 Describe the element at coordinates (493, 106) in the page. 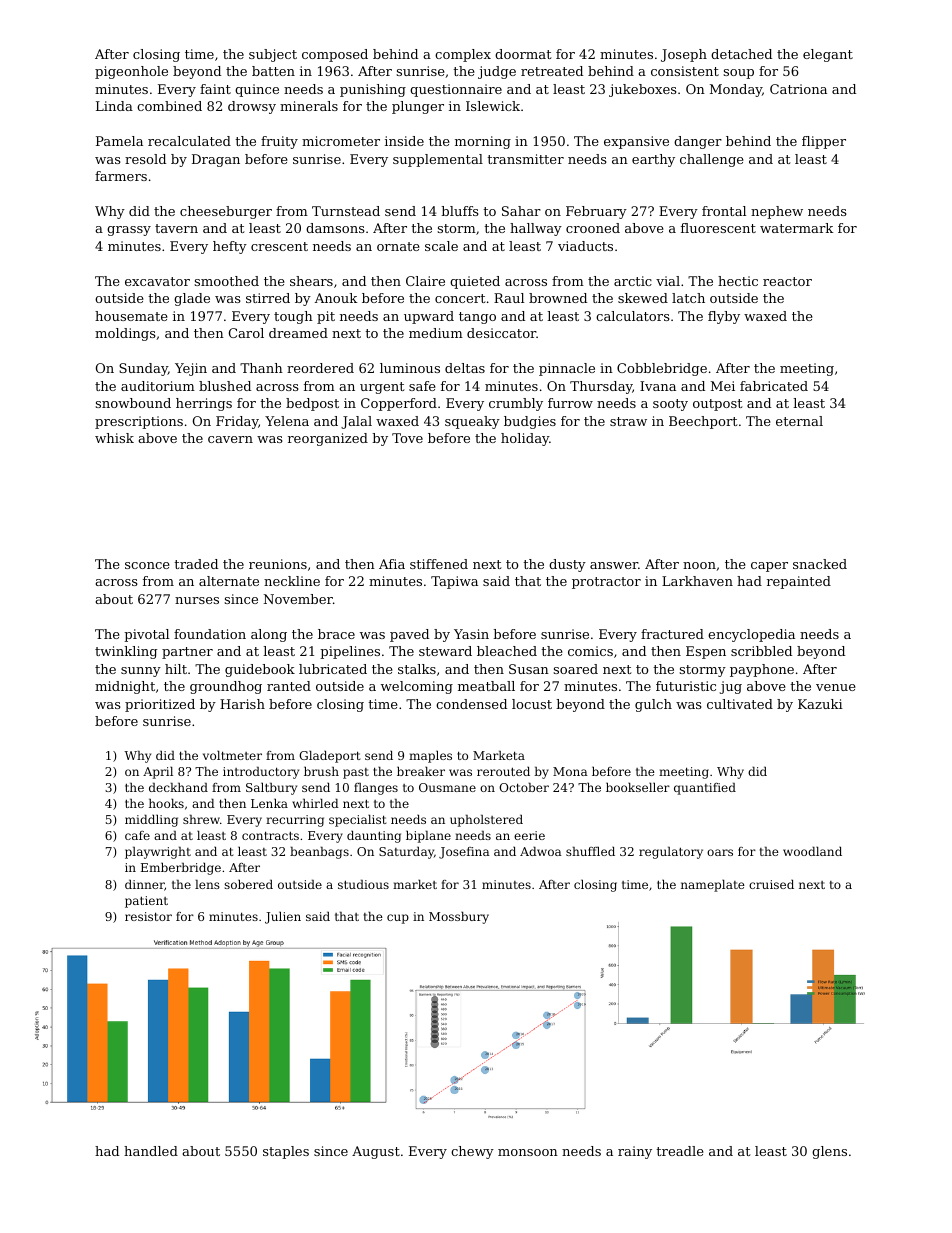

I see `Islewick` at that location.
